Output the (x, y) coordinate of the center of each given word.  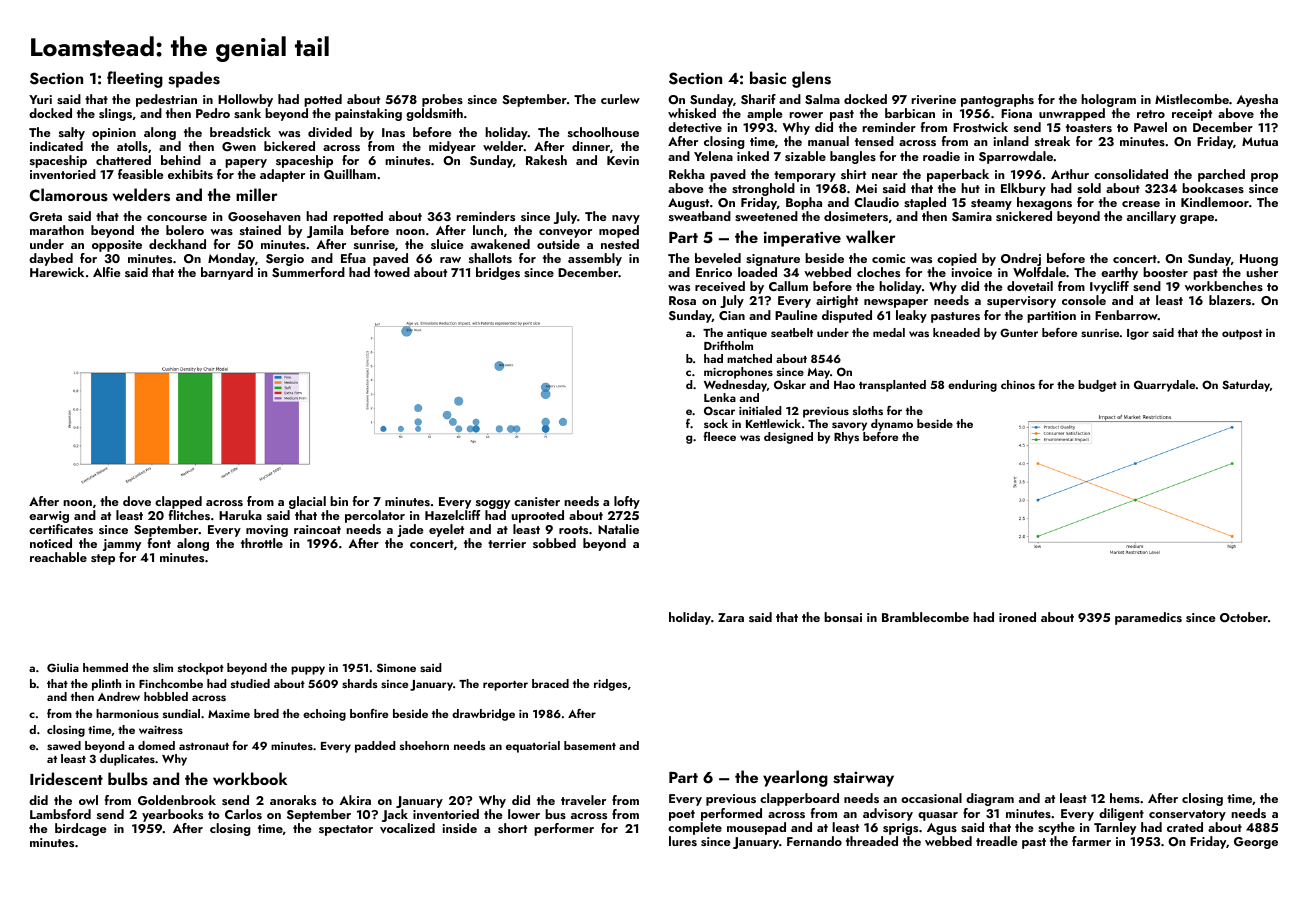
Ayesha (1257, 100)
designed (788, 438)
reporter (505, 686)
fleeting (135, 79)
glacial (307, 502)
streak (1052, 141)
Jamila (325, 231)
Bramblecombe (925, 617)
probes (442, 100)
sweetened (766, 216)
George (1256, 843)
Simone (396, 667)
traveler (583, 800)
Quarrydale (1164, 386)
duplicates (127, 760)
